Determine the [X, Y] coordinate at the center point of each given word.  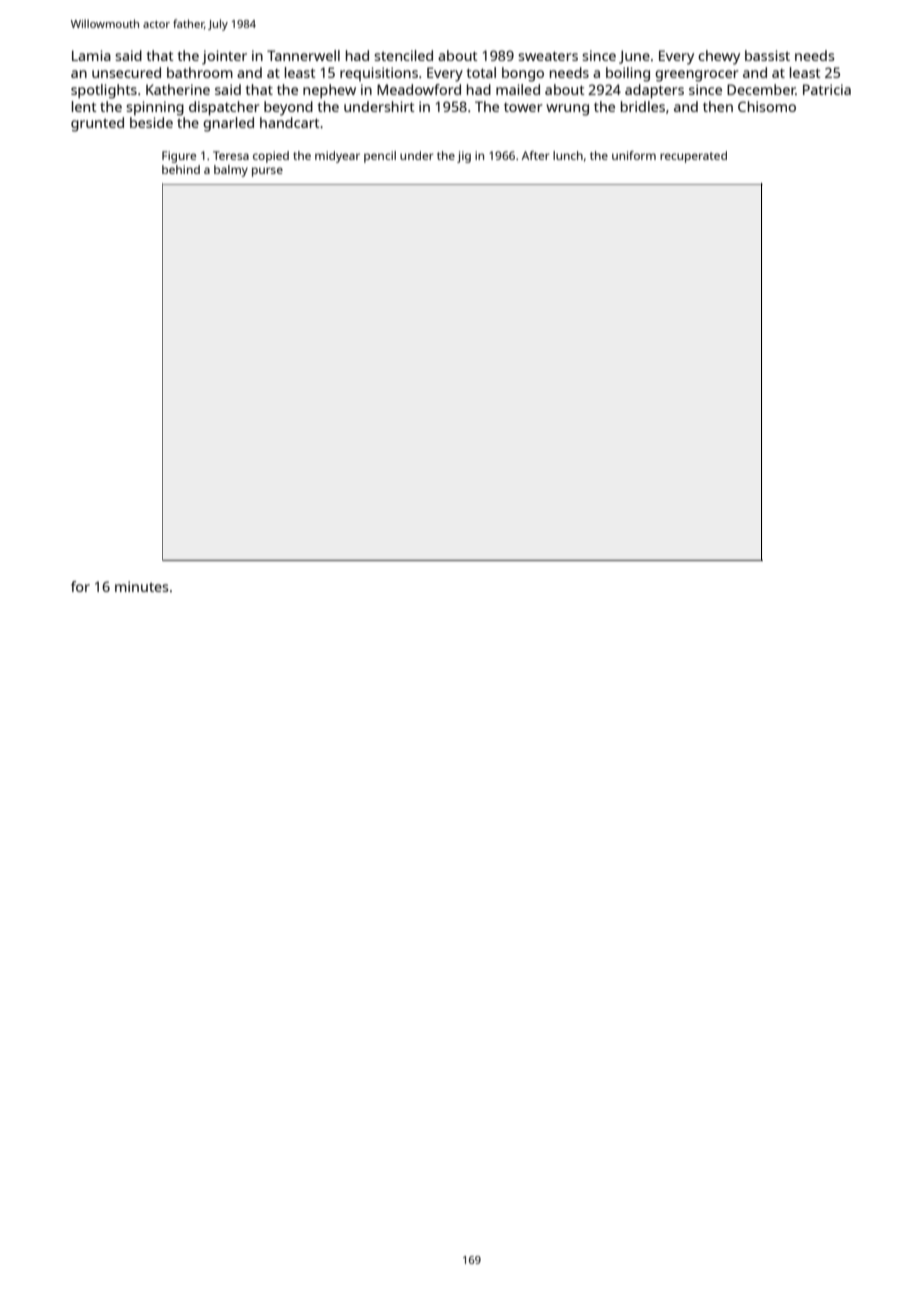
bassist [767, 55]
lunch [568, 155]
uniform [634, 155]
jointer [224, 57]
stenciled [403, 55]
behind [181, 169]
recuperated [693, 157]
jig [464, 157]
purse [267, 172]
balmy [231, 171]
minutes [142, 586]
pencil [380, 157]
